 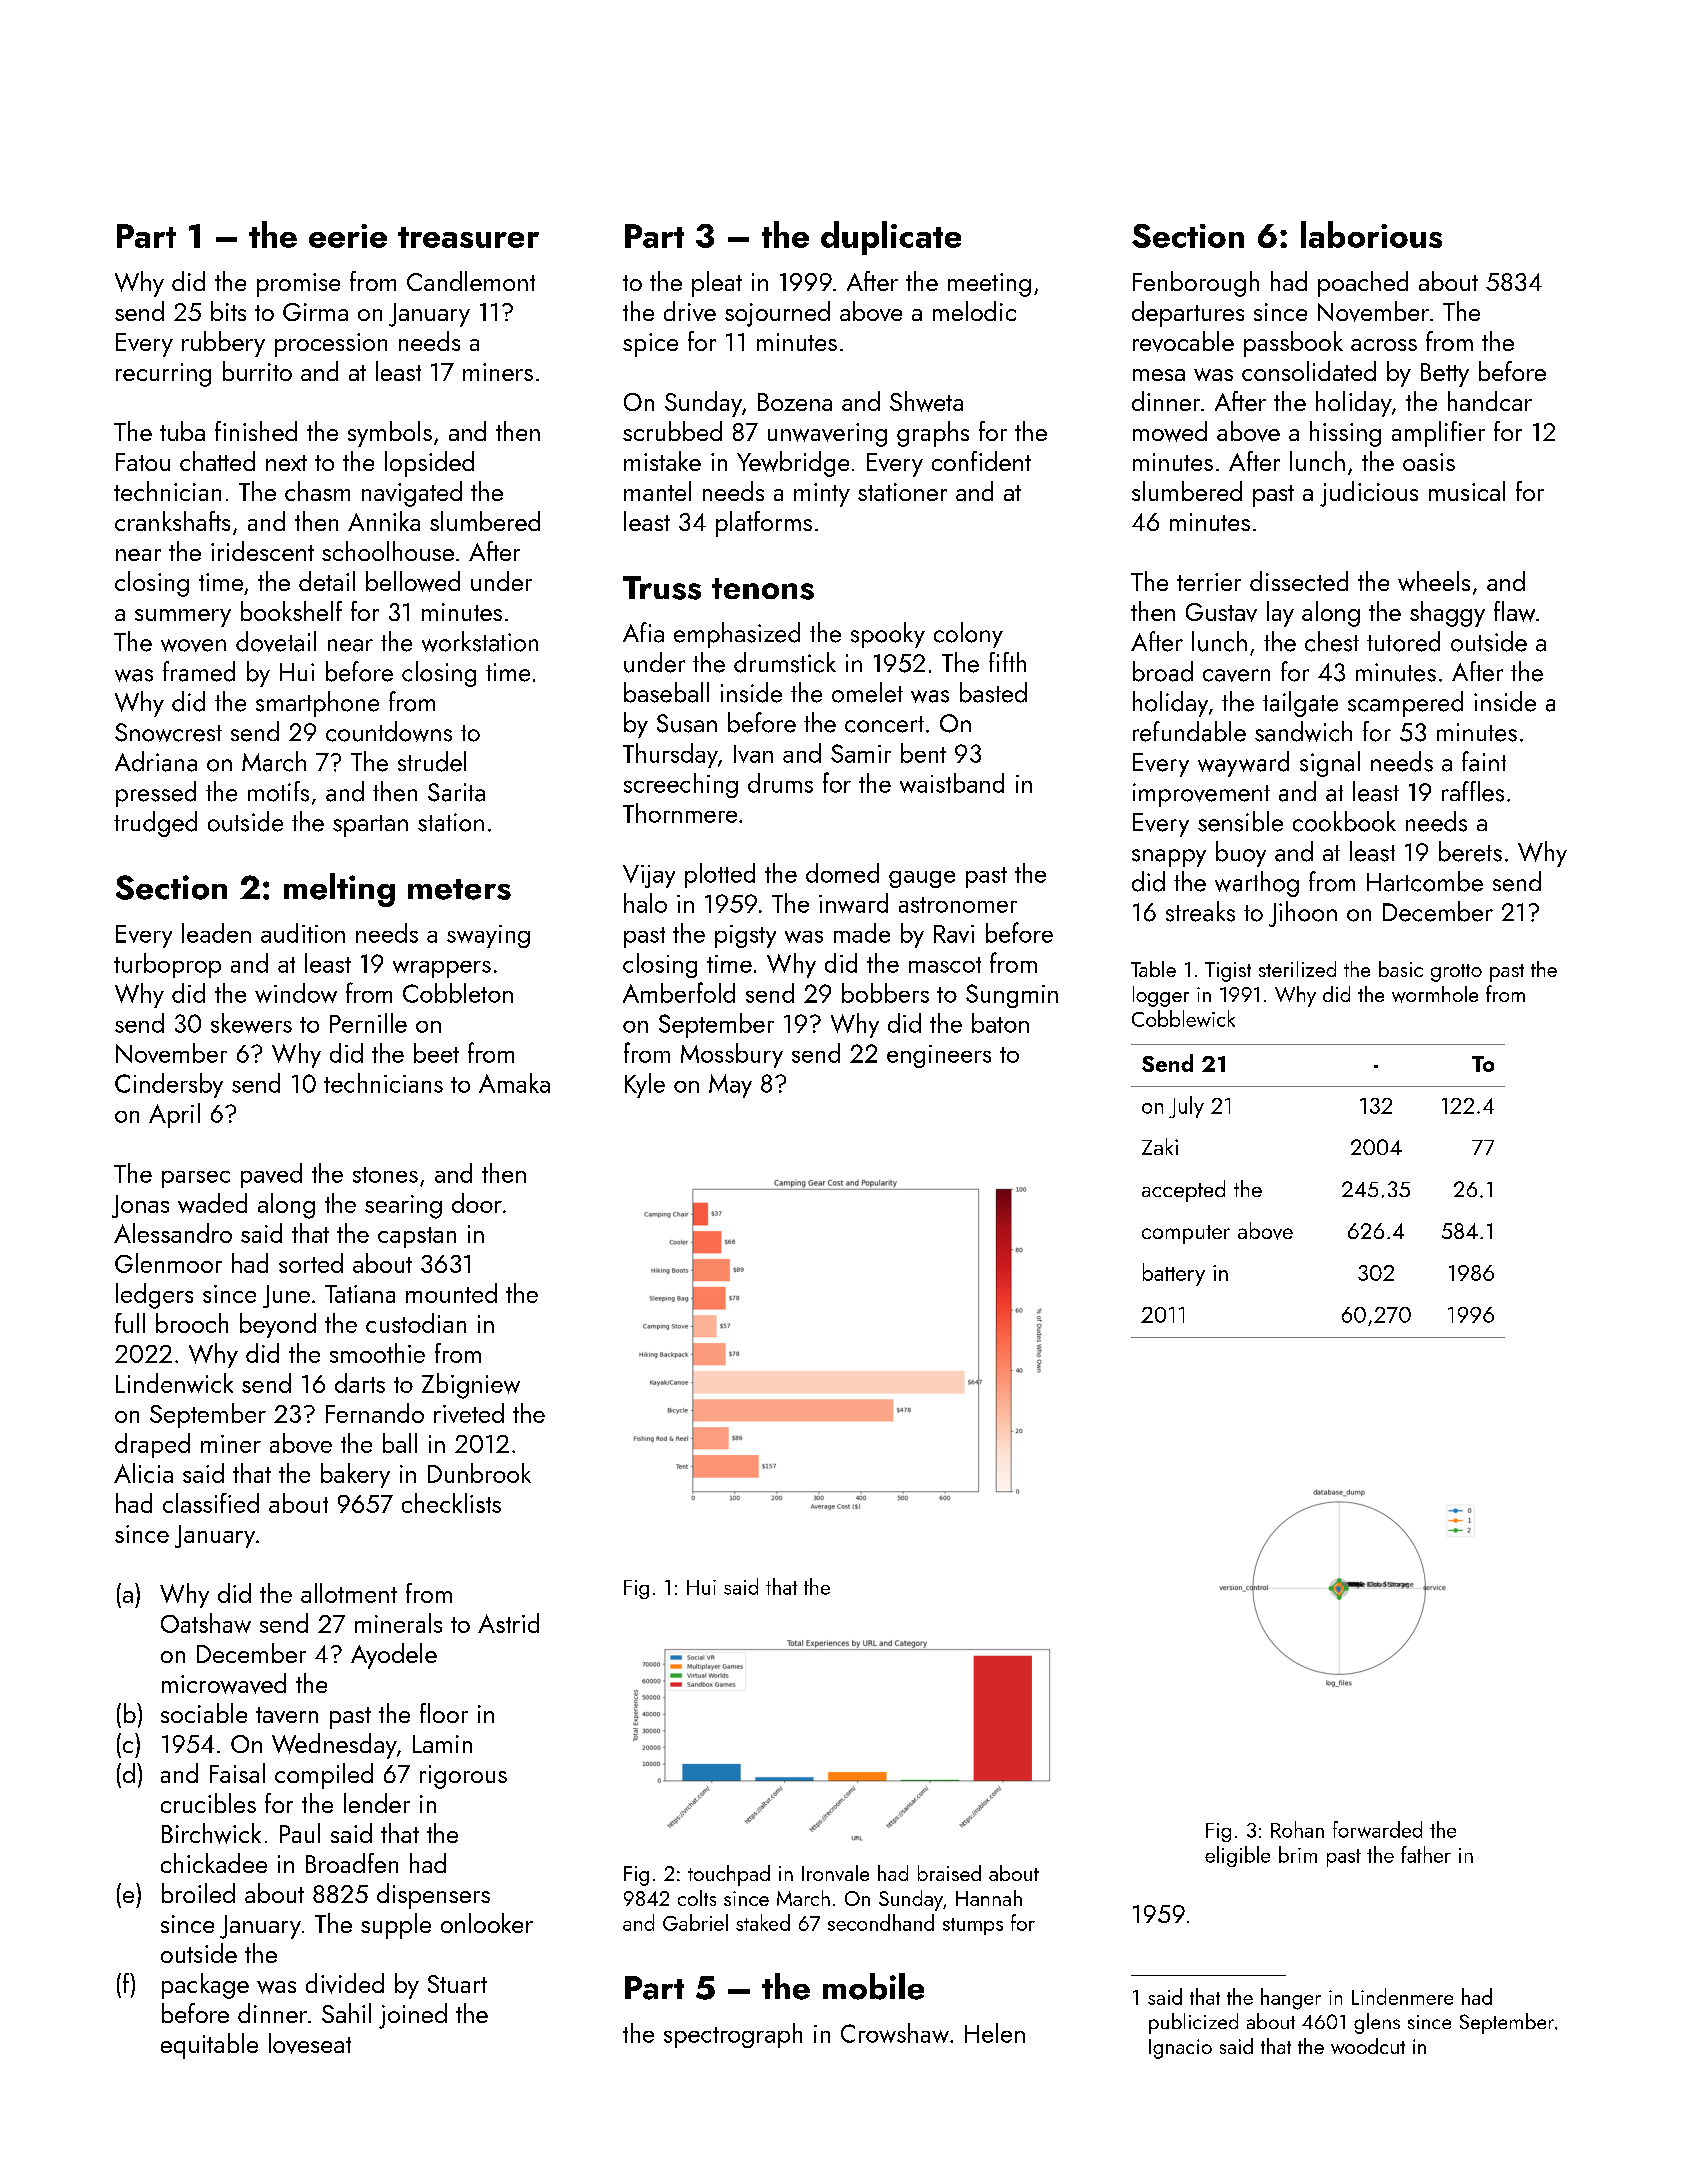 I want to click on battery, so click(x=1174, y=1274).
